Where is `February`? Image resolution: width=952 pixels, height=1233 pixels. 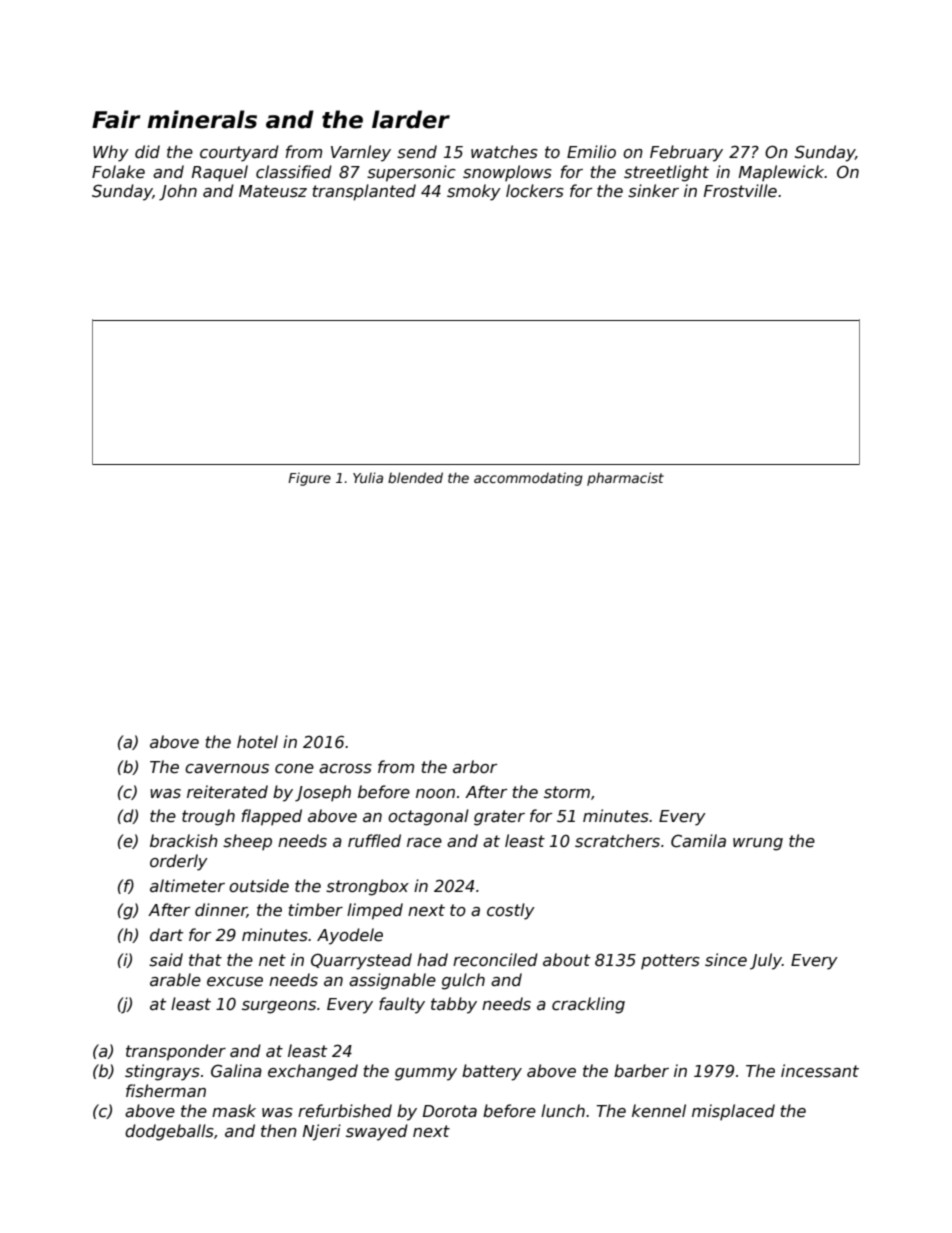
February is located at coordinates (686, 153).
